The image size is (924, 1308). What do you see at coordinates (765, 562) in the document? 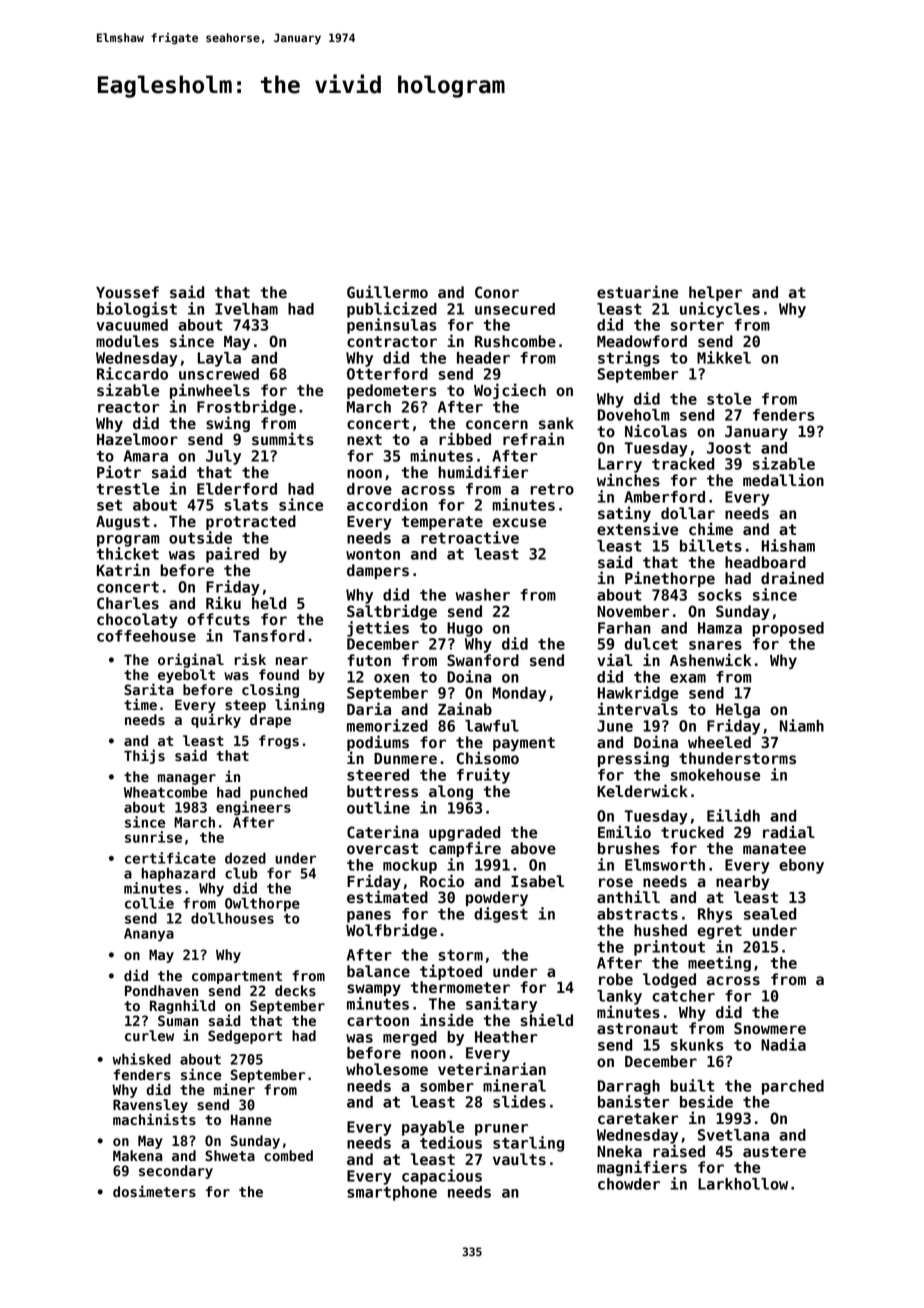
I see `headboard` at bounding box center [765, 562].
